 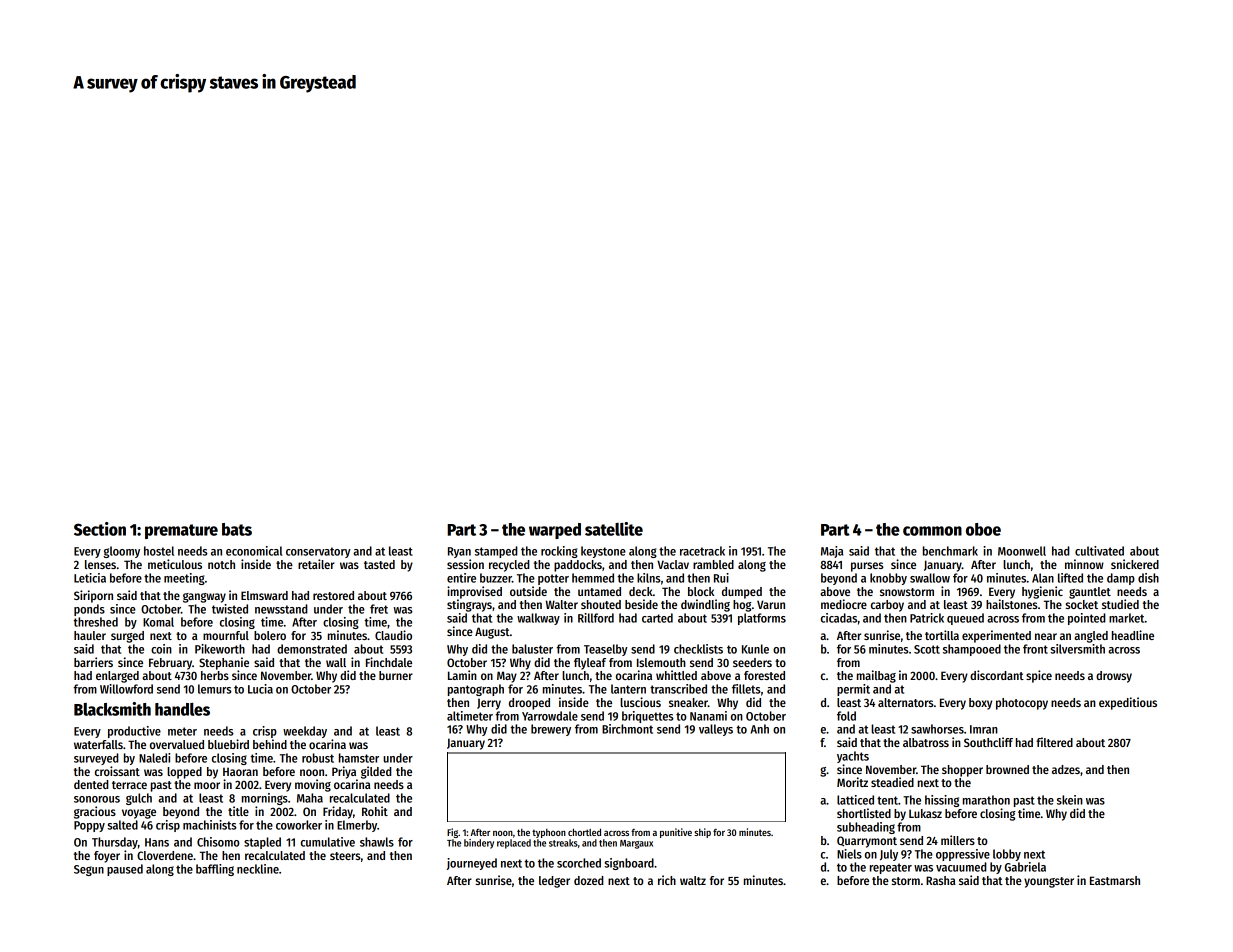 I want to click on restored, so click(x=333, y=595).
